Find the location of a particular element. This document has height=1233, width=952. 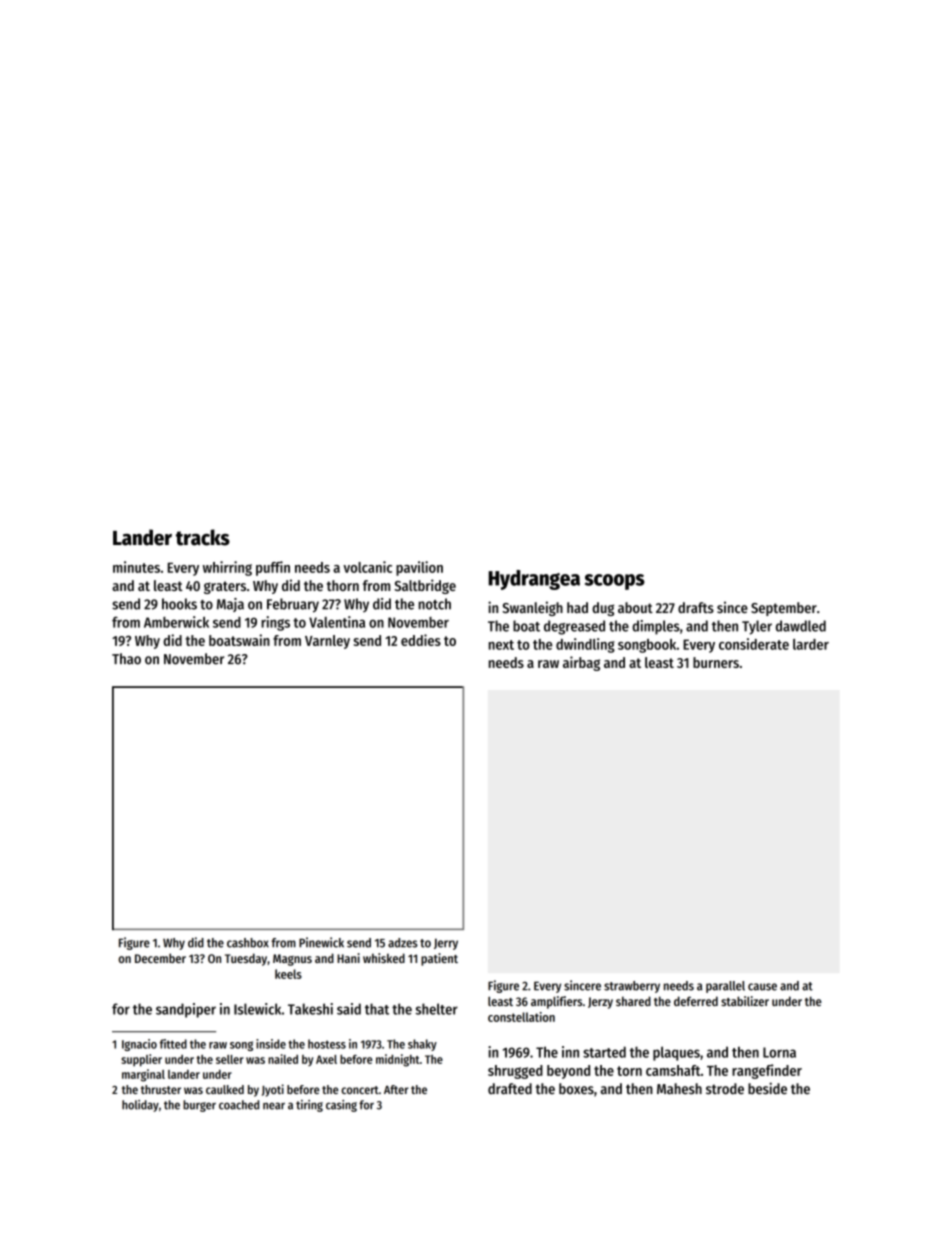

strawberry is located at coordinates (632, 987).
